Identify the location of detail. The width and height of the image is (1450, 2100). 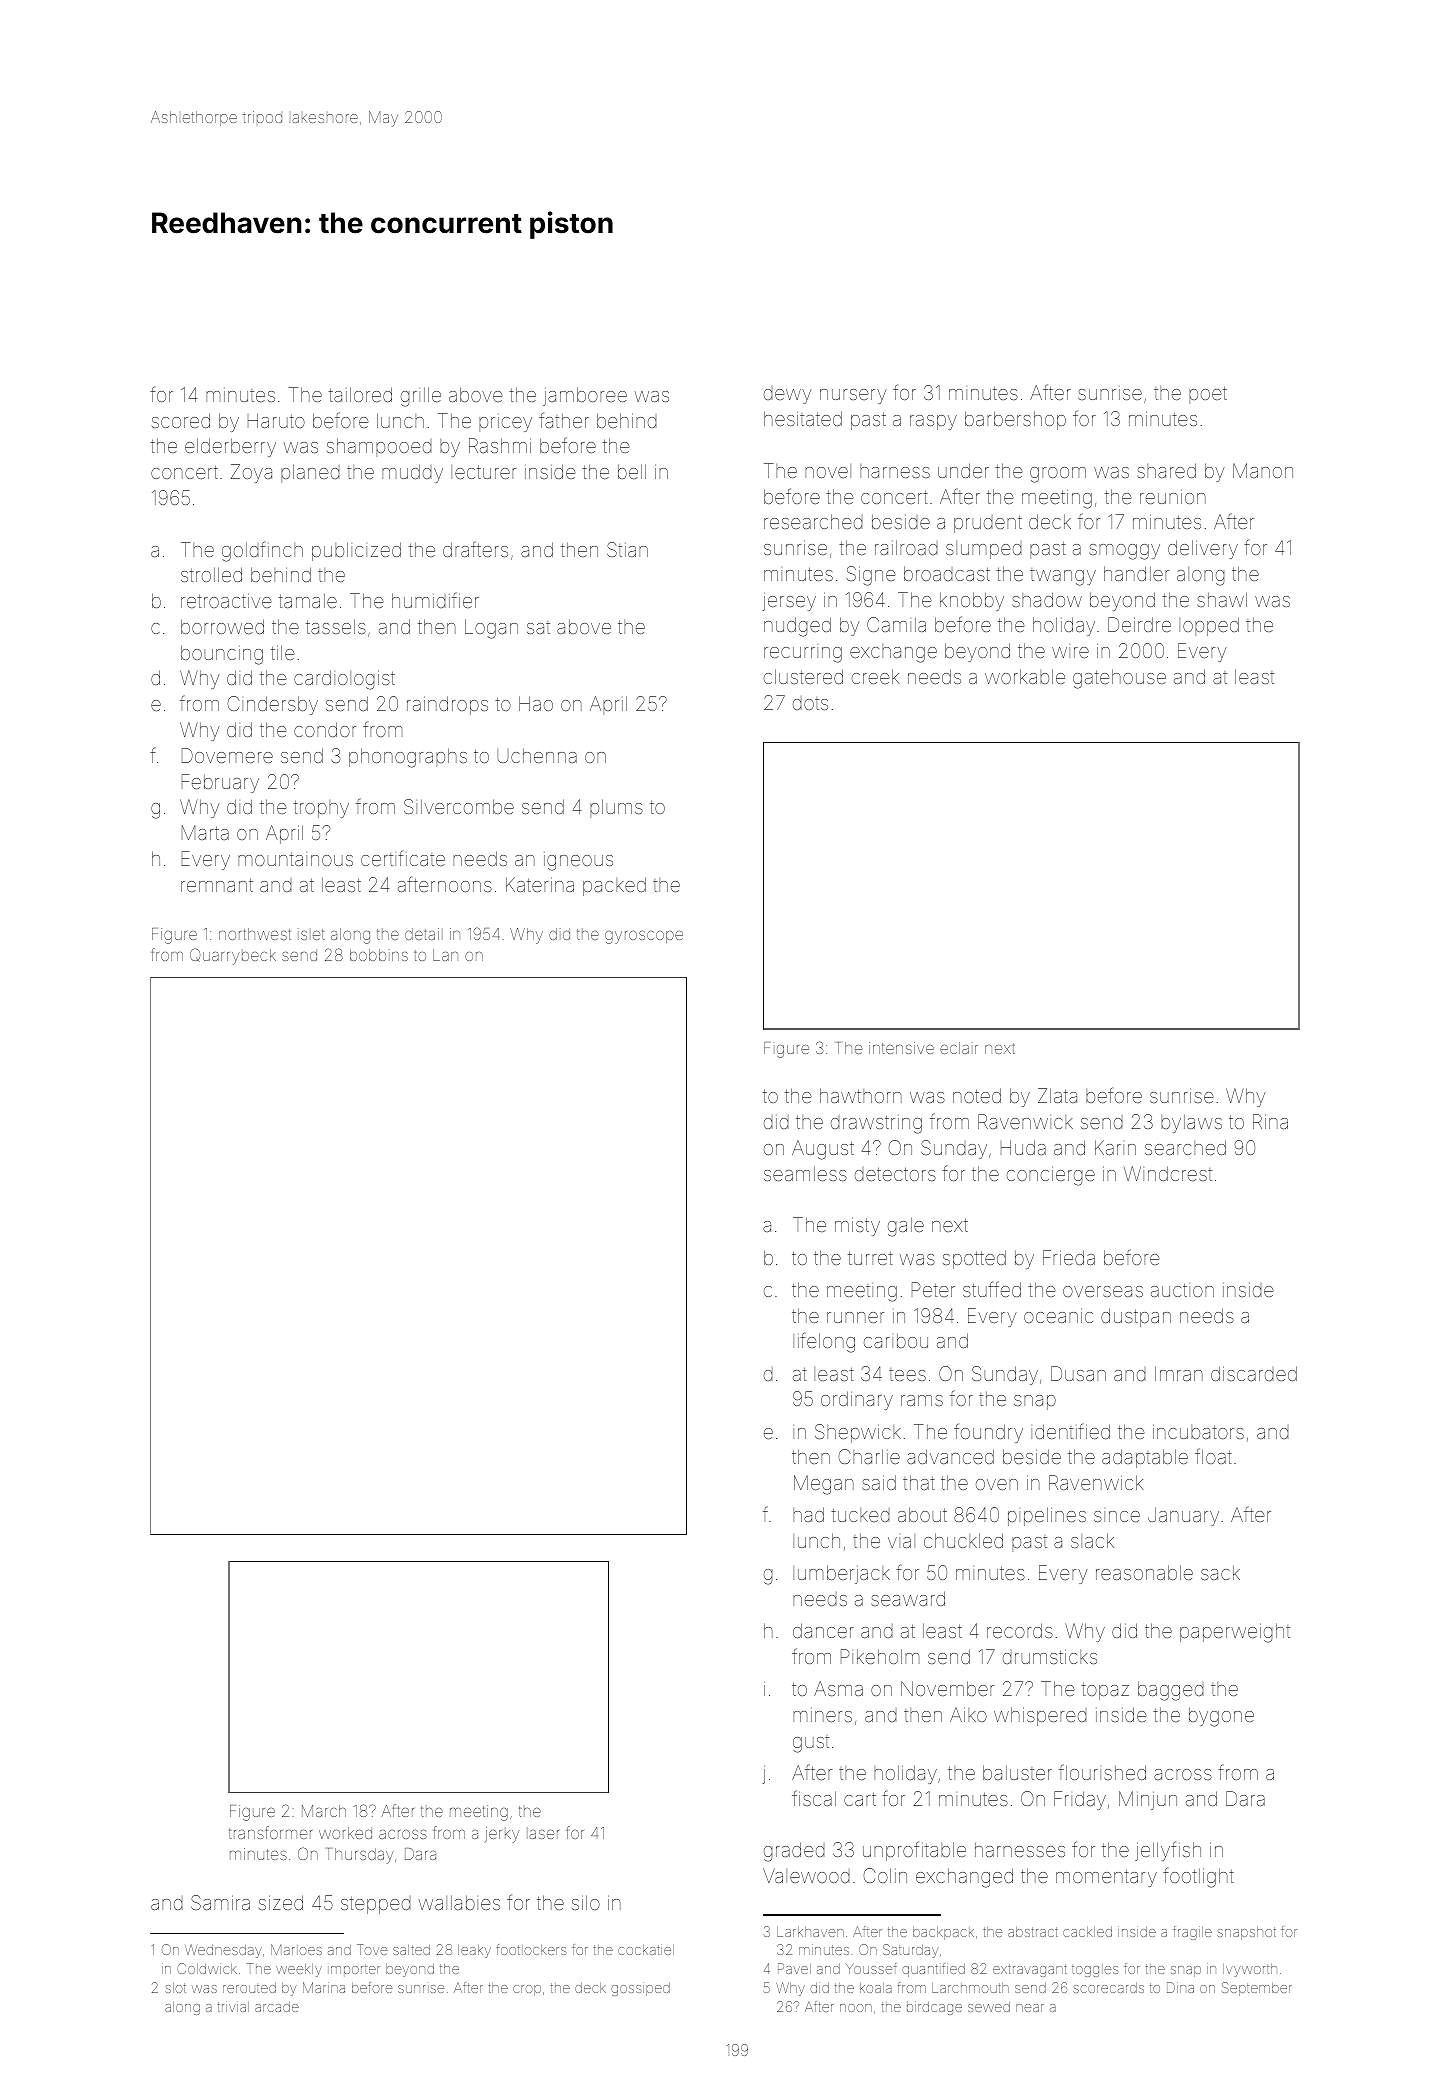
(424, 934).
